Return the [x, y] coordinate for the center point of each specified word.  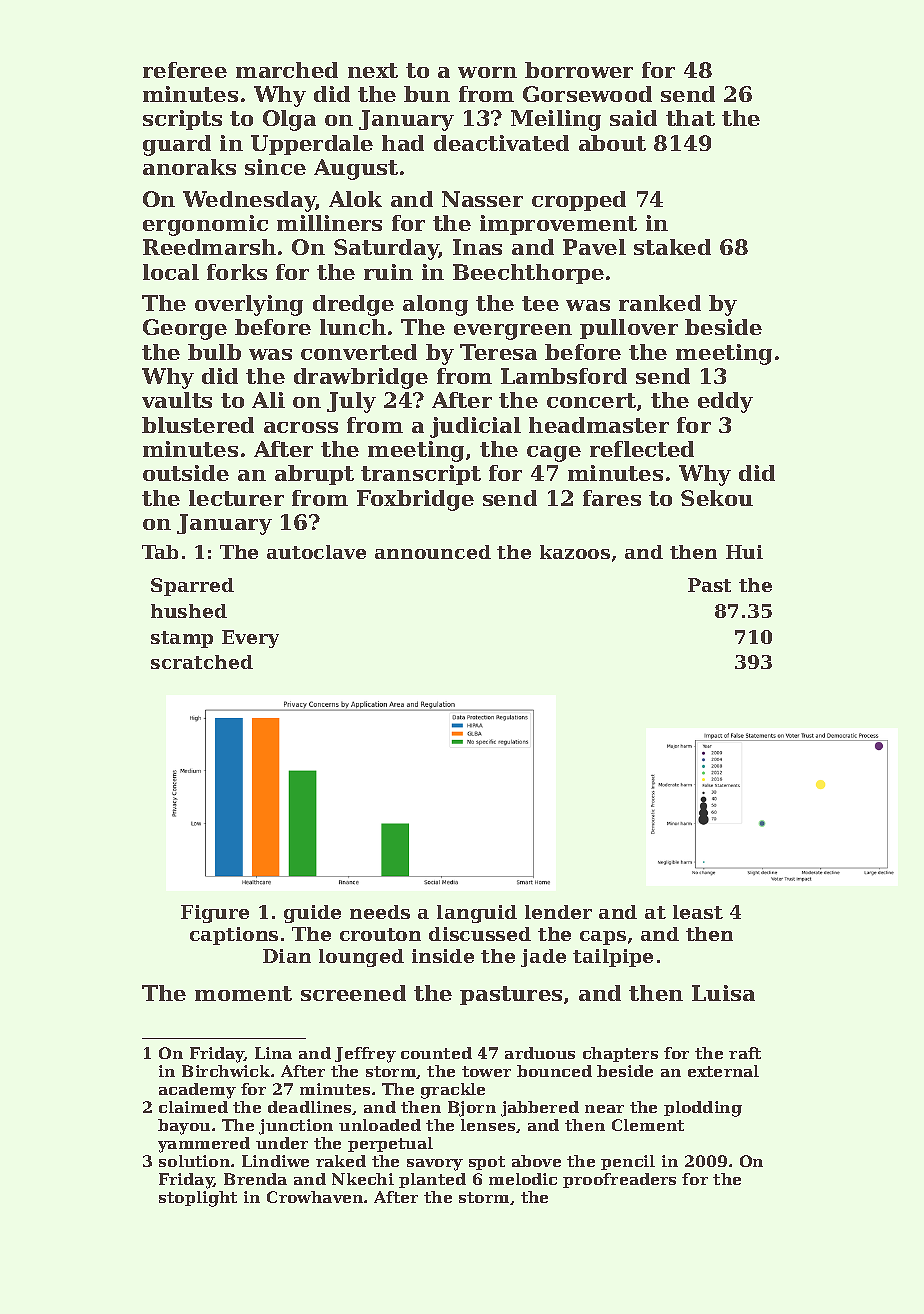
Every [250, 639]
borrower [579, 70]
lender [558, 912]
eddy [725, 402]
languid [477, 914]
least [698, 912]
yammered [204, 1145]
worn [487, 72]
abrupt [314, 475]
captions [234, 936]
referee [185, 70]
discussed [480, 934]
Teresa [498, 352]
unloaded [380, 1125]
